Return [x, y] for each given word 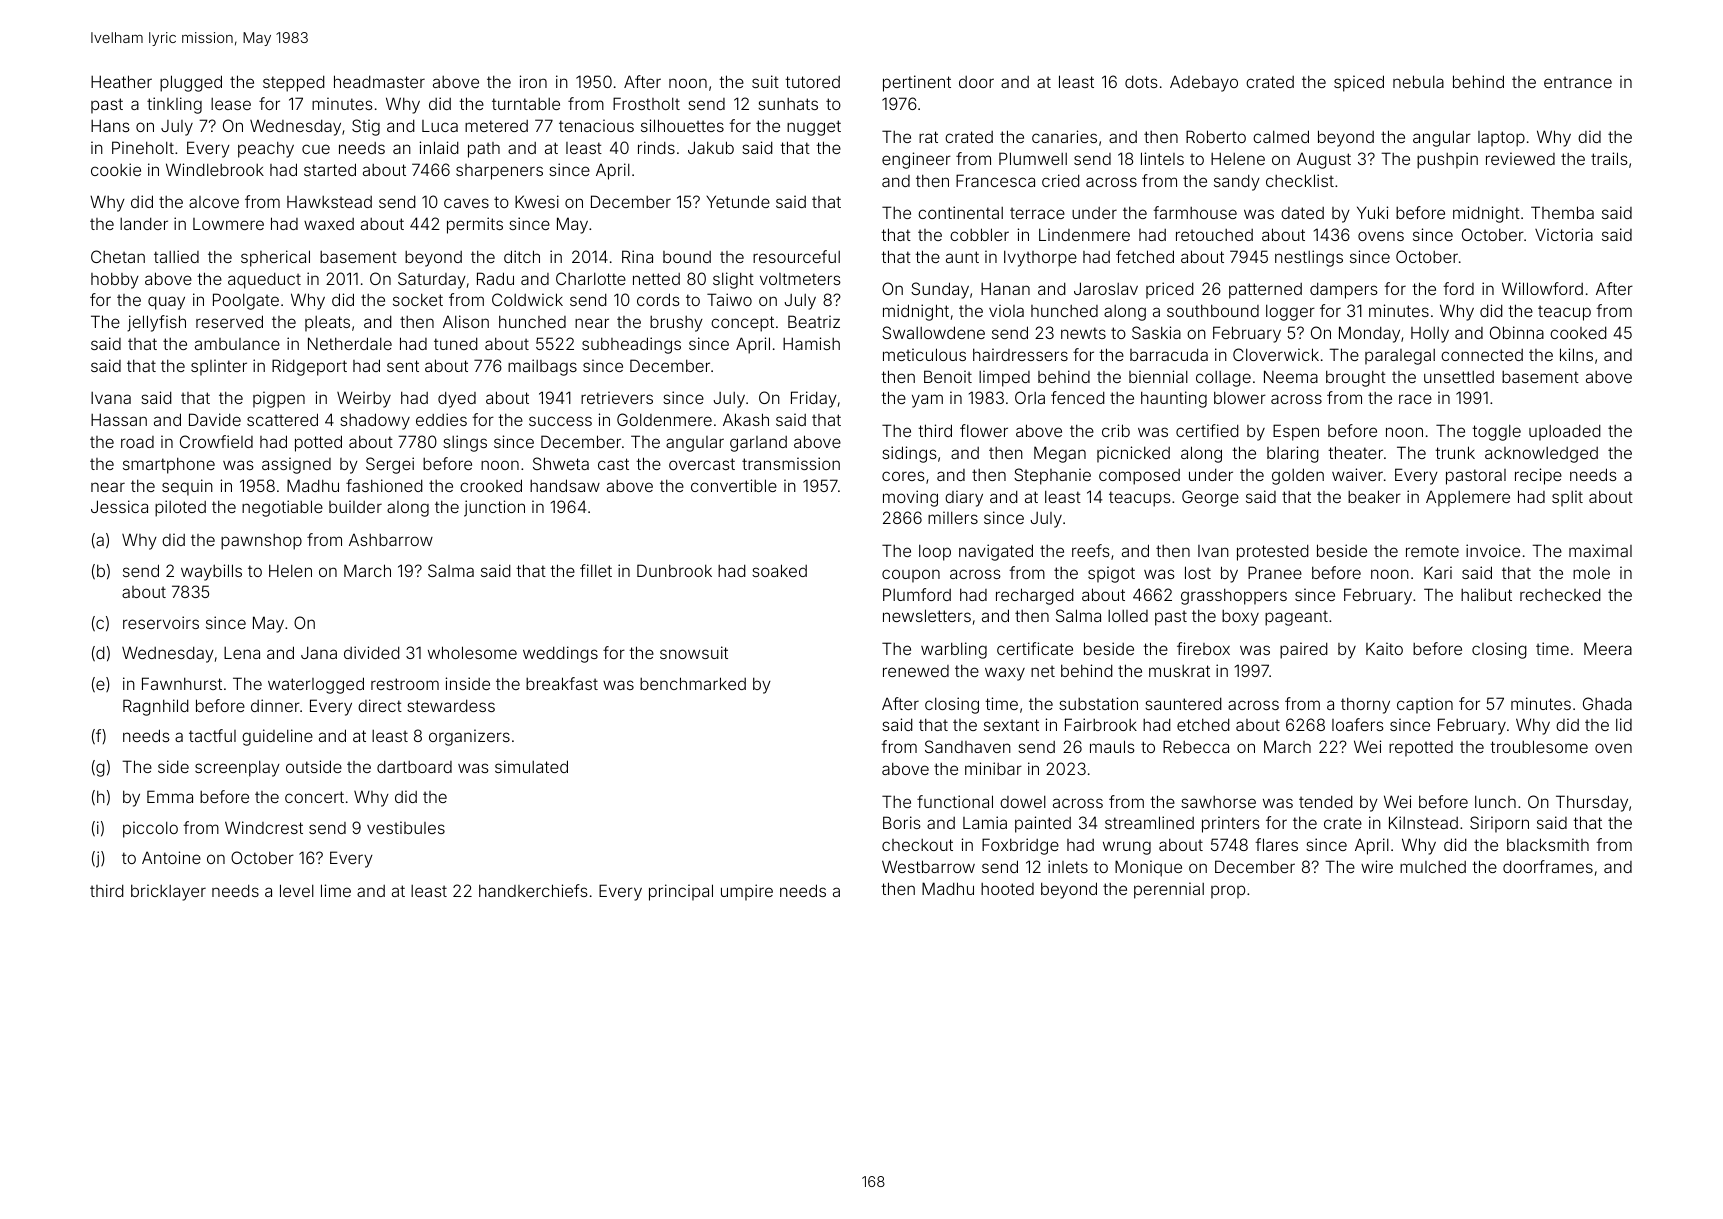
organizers [469, 737]
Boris [902, 822]
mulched [1433, 867]
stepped [294, 83]
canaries [1064, 136]
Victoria [1564, 234]
